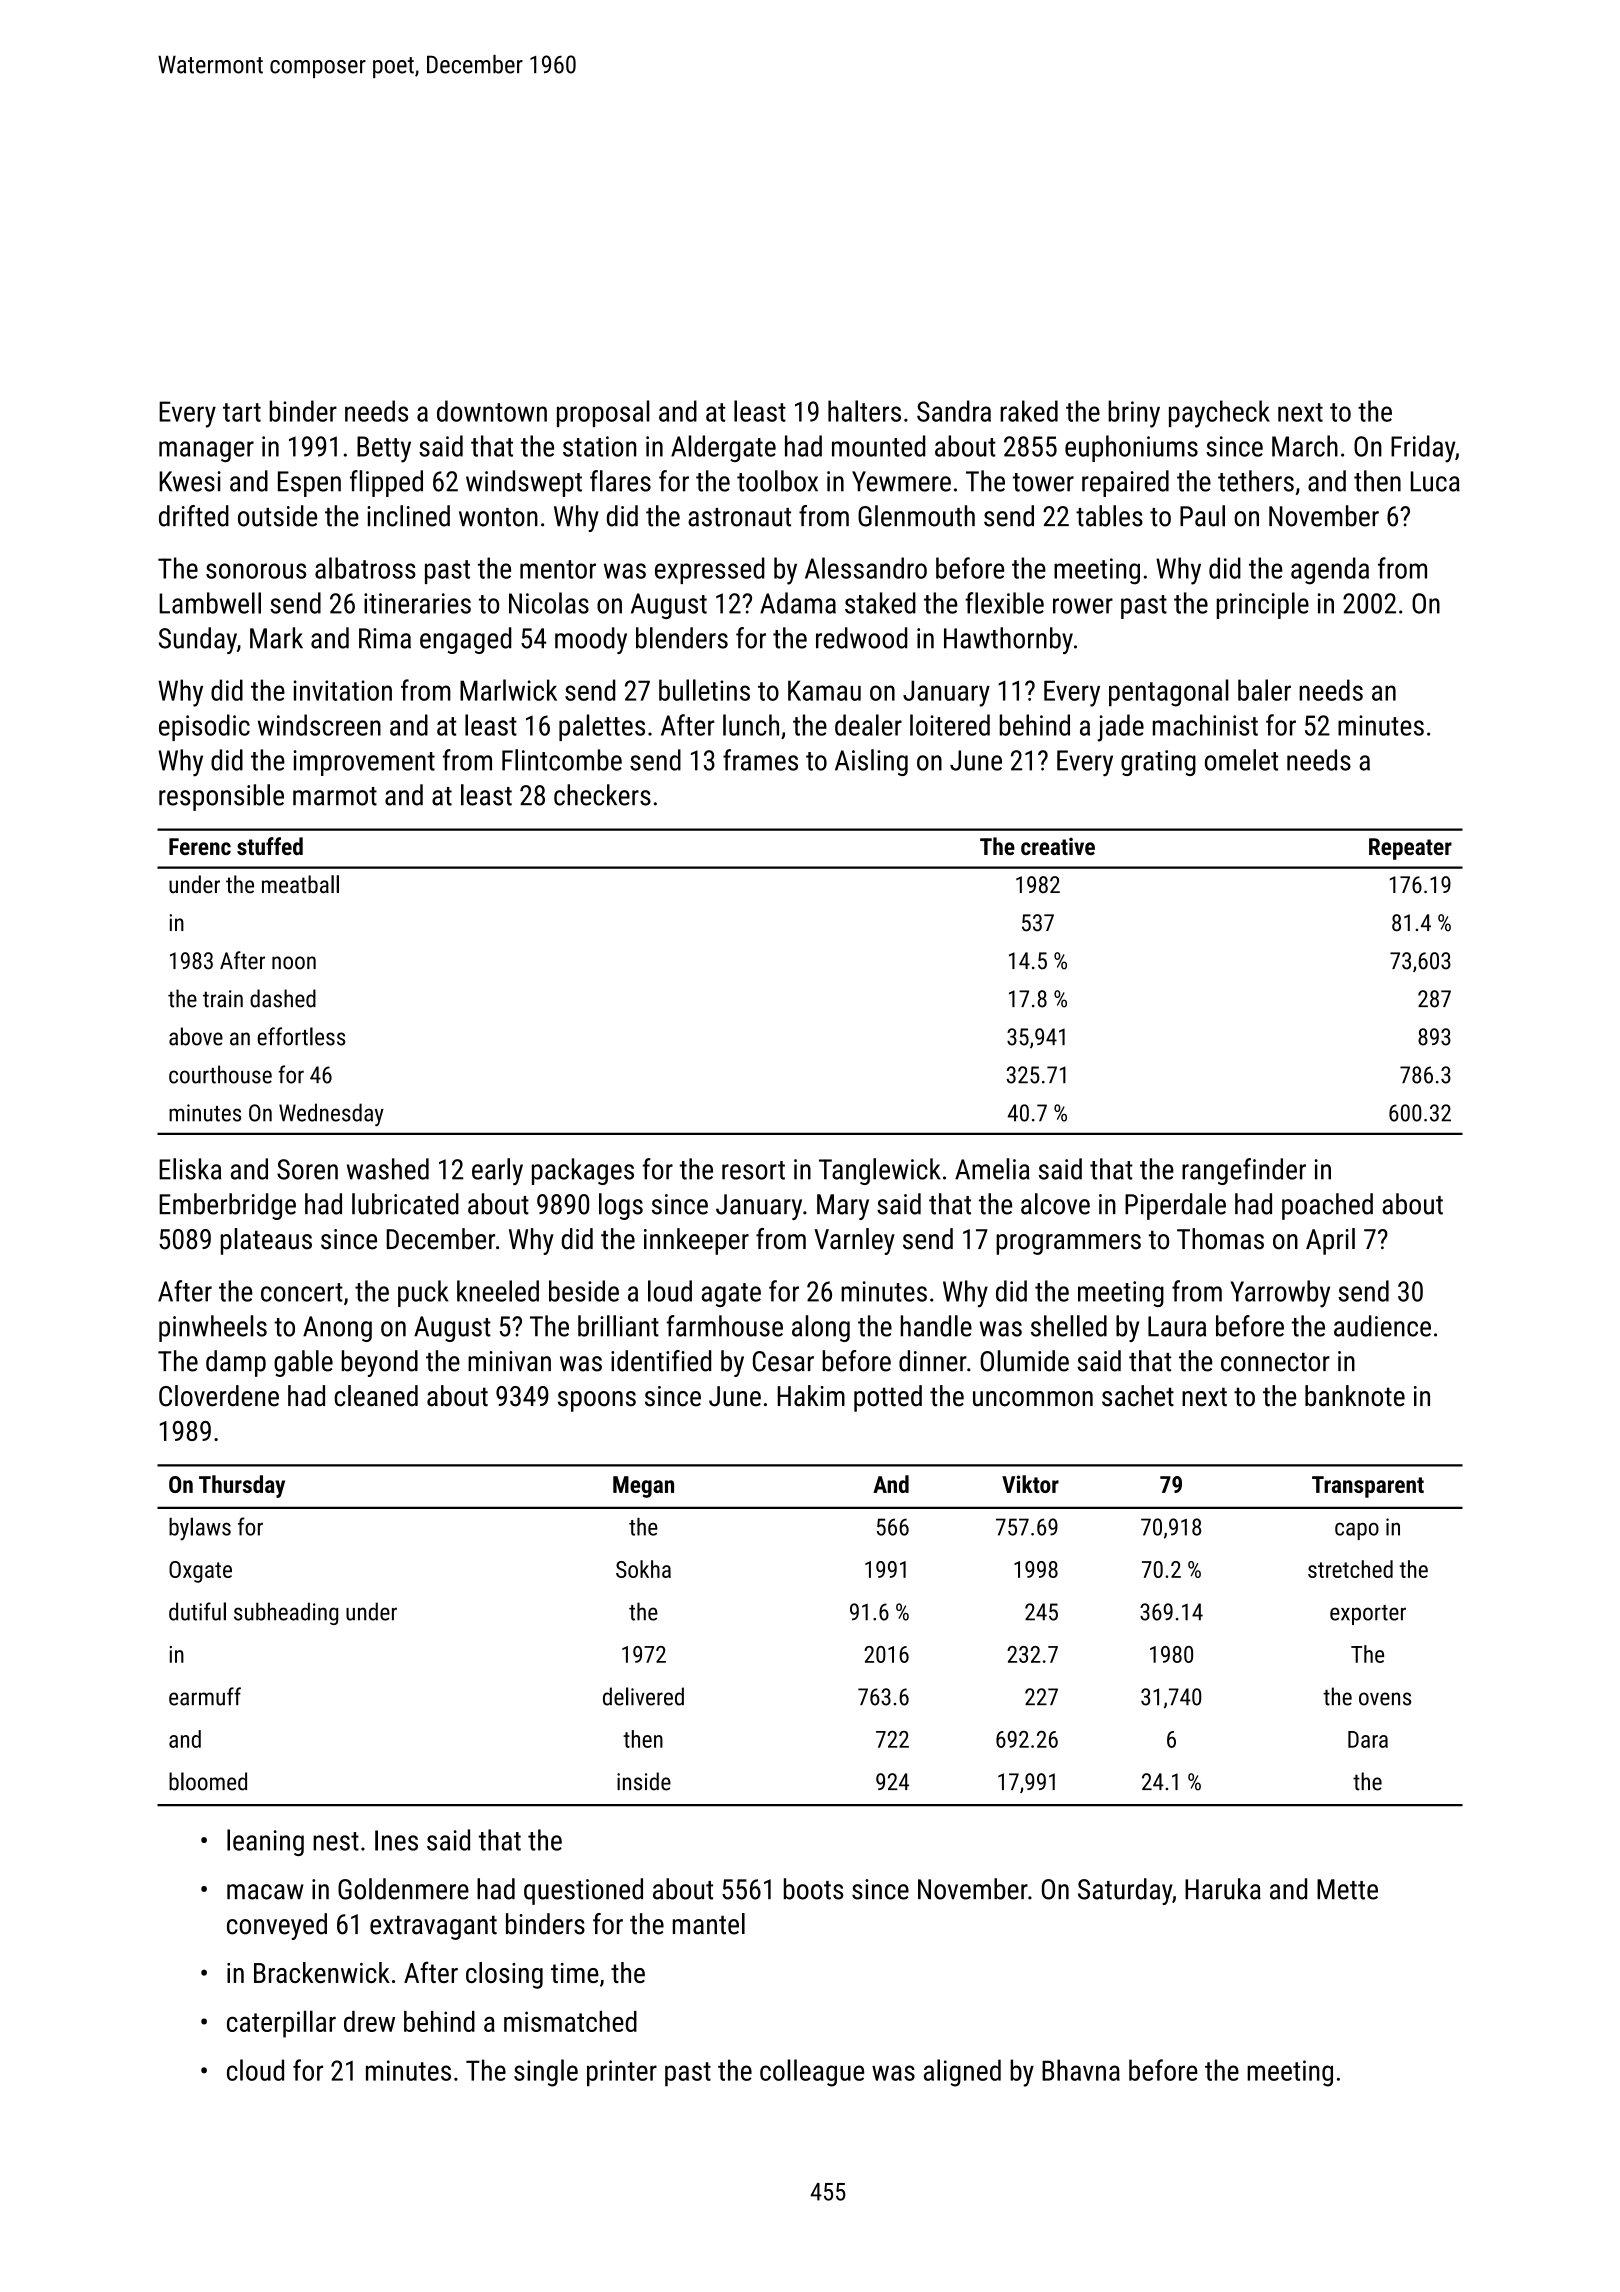 Image resolution: width=1620 pixels, height=2292 pixels. What do you see at coordinates (1368, 1615) in the image?
I see `exporter` at bounding box center [1368, 1615].
